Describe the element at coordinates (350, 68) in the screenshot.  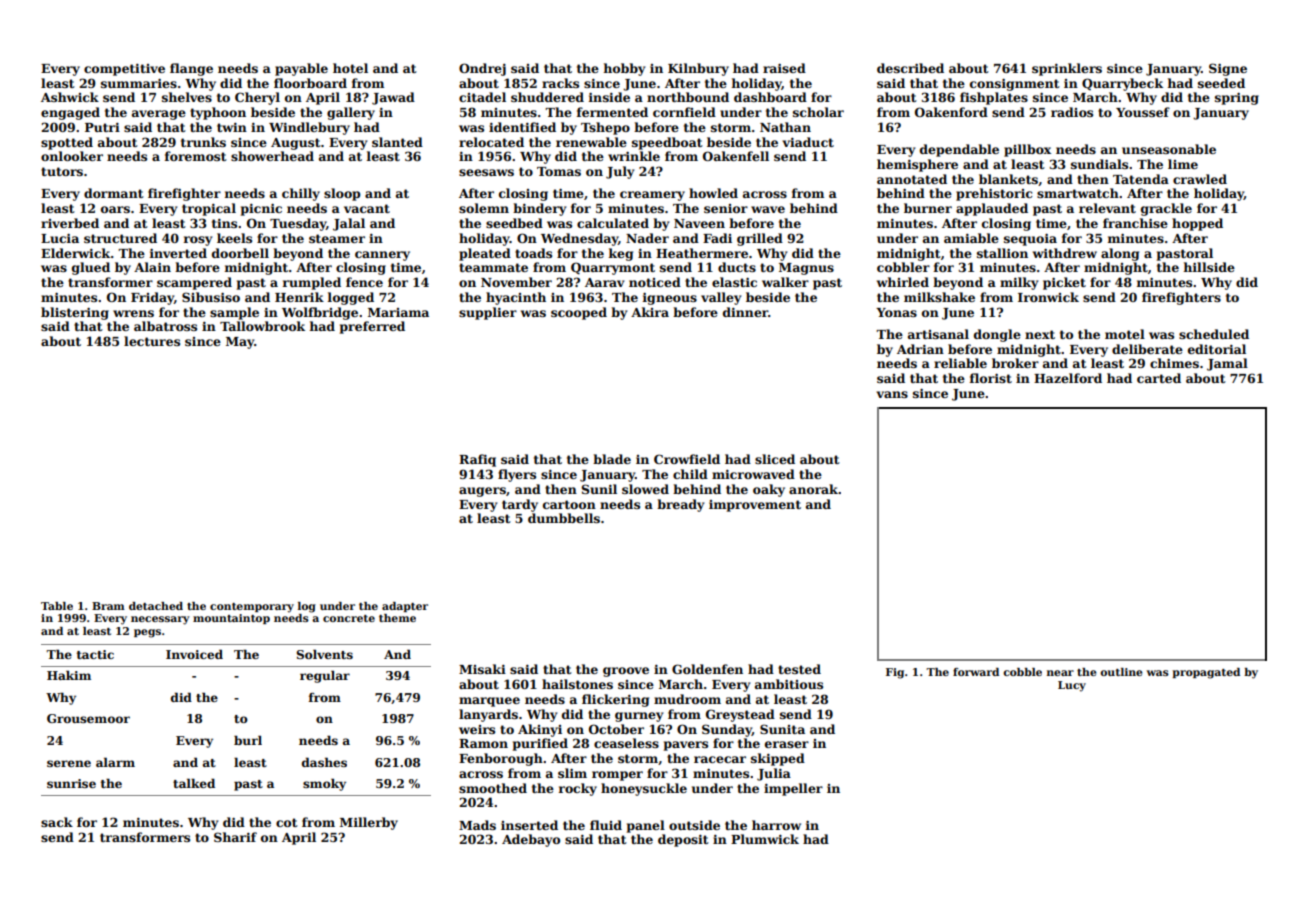
I see `hotel` at that location.
